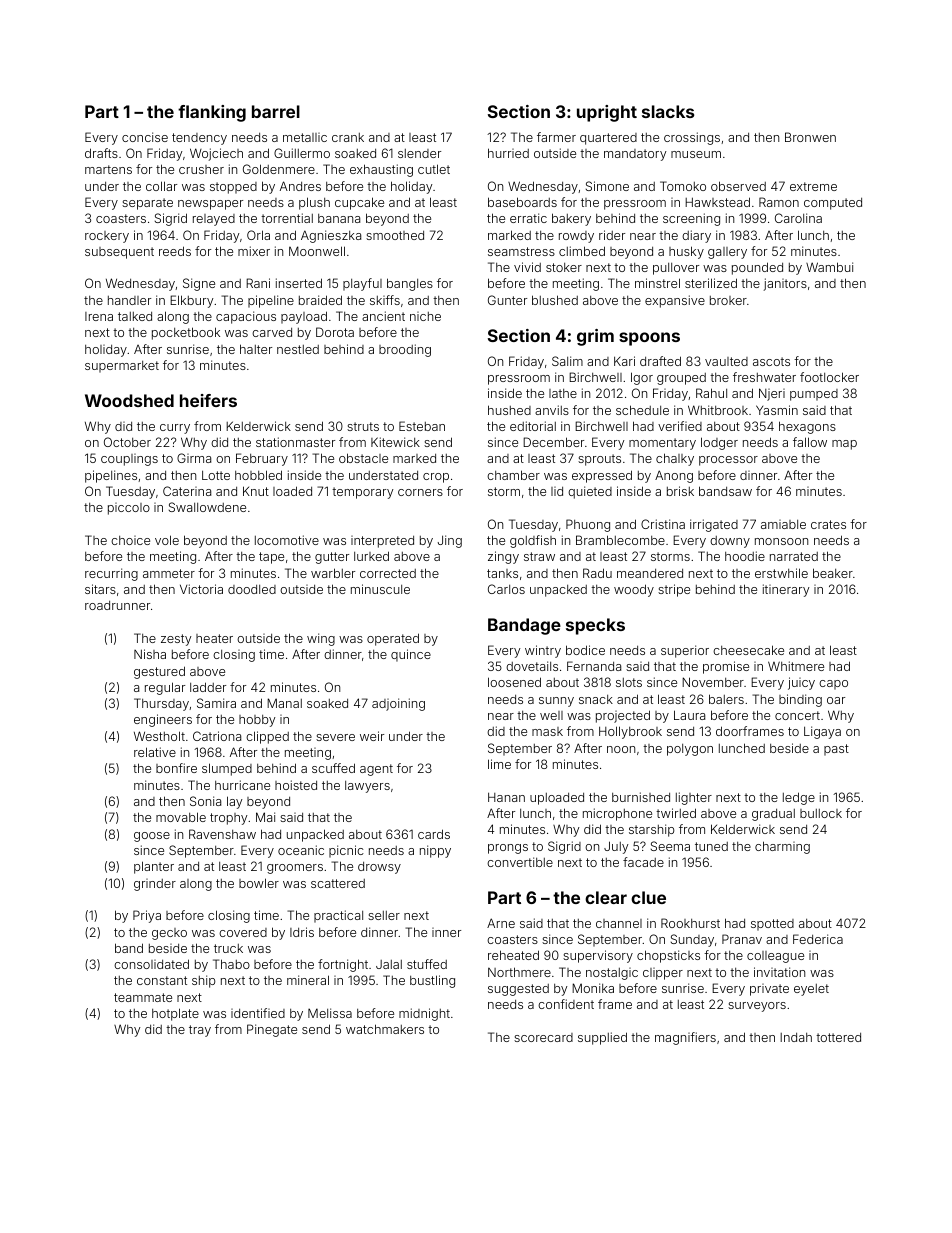 This document has width=952, height=1233. Describe the element at coordinates (595, 626) in the document. I see `specks` at that location.
